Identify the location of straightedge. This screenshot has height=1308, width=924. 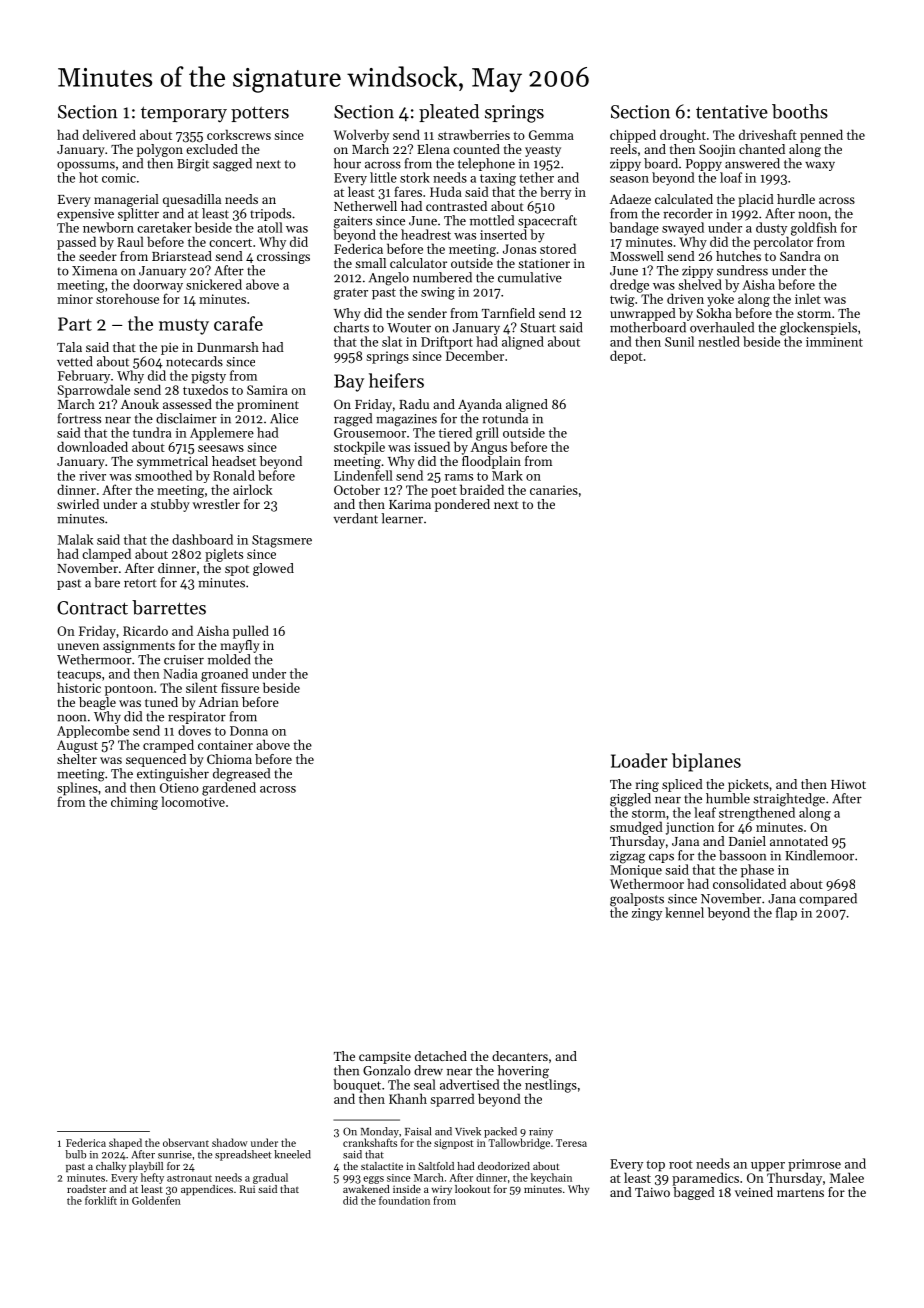
(789, 800).
